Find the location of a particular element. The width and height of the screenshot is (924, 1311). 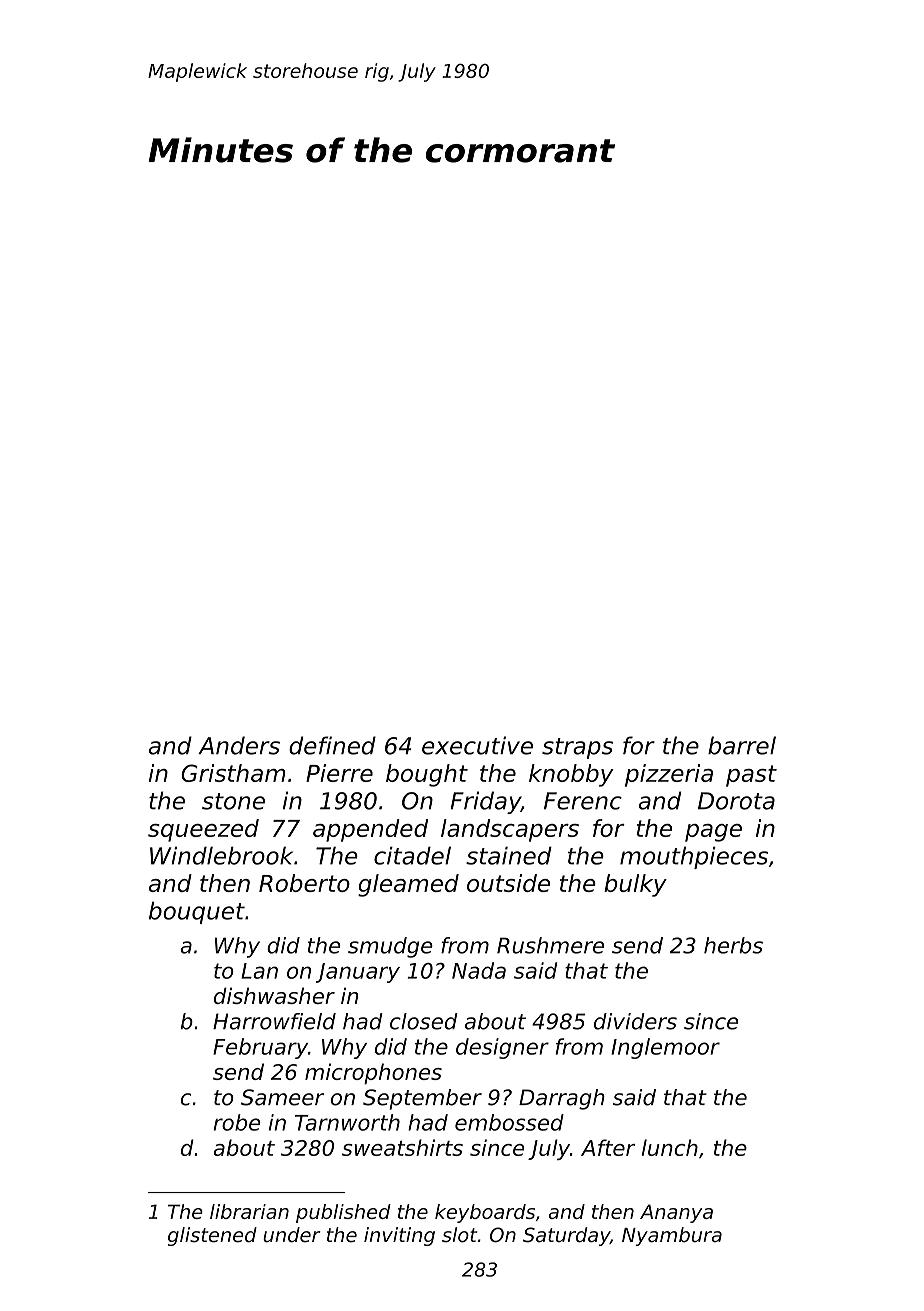

lunch is located at coordinates (670, 1147).
